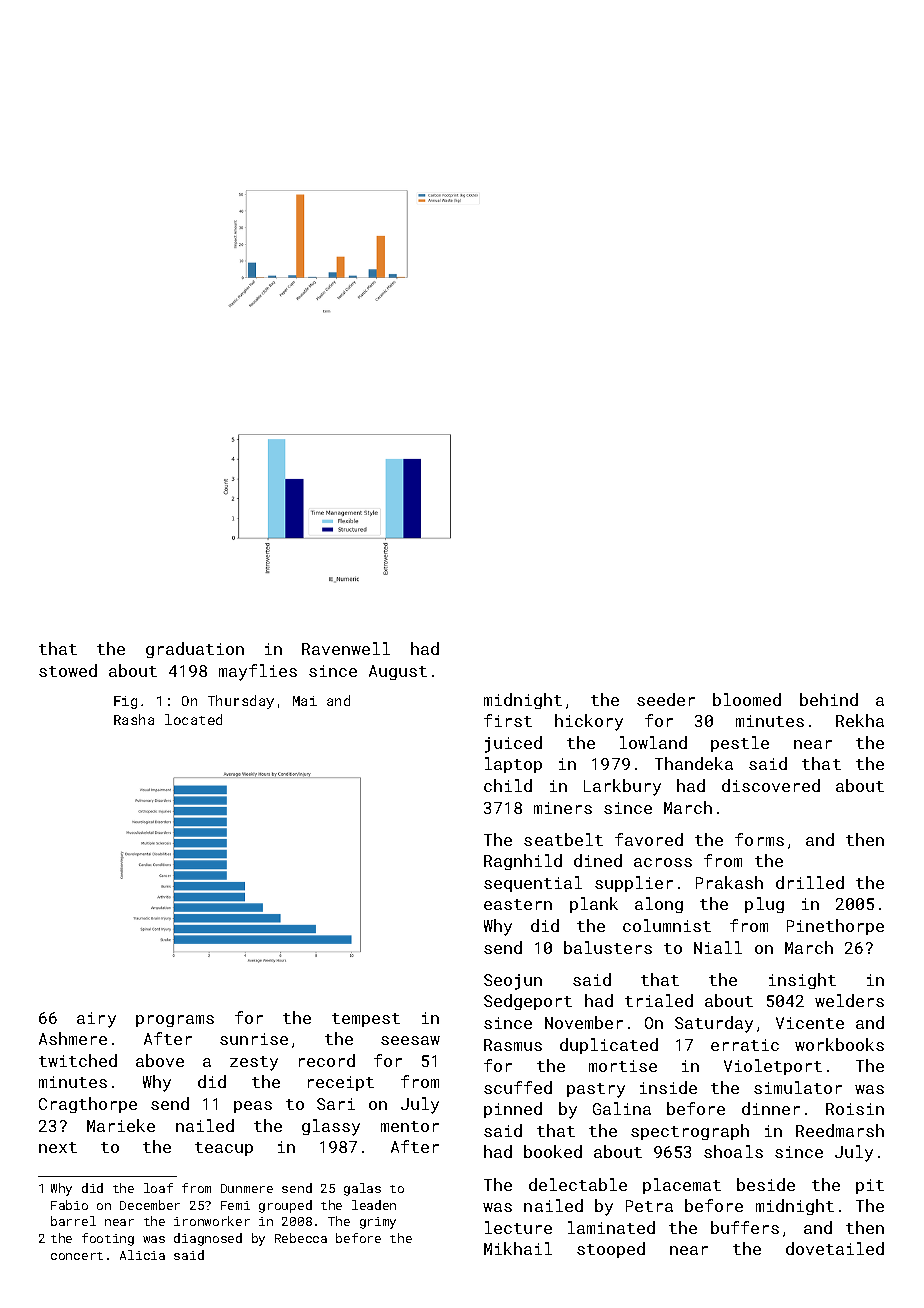 Image resolution: width=924 pixels, height=1308 pixels. What do you see at coordinates (331, 1127) in the page?
I see `glassy` at bounding box center [331, 1127].
